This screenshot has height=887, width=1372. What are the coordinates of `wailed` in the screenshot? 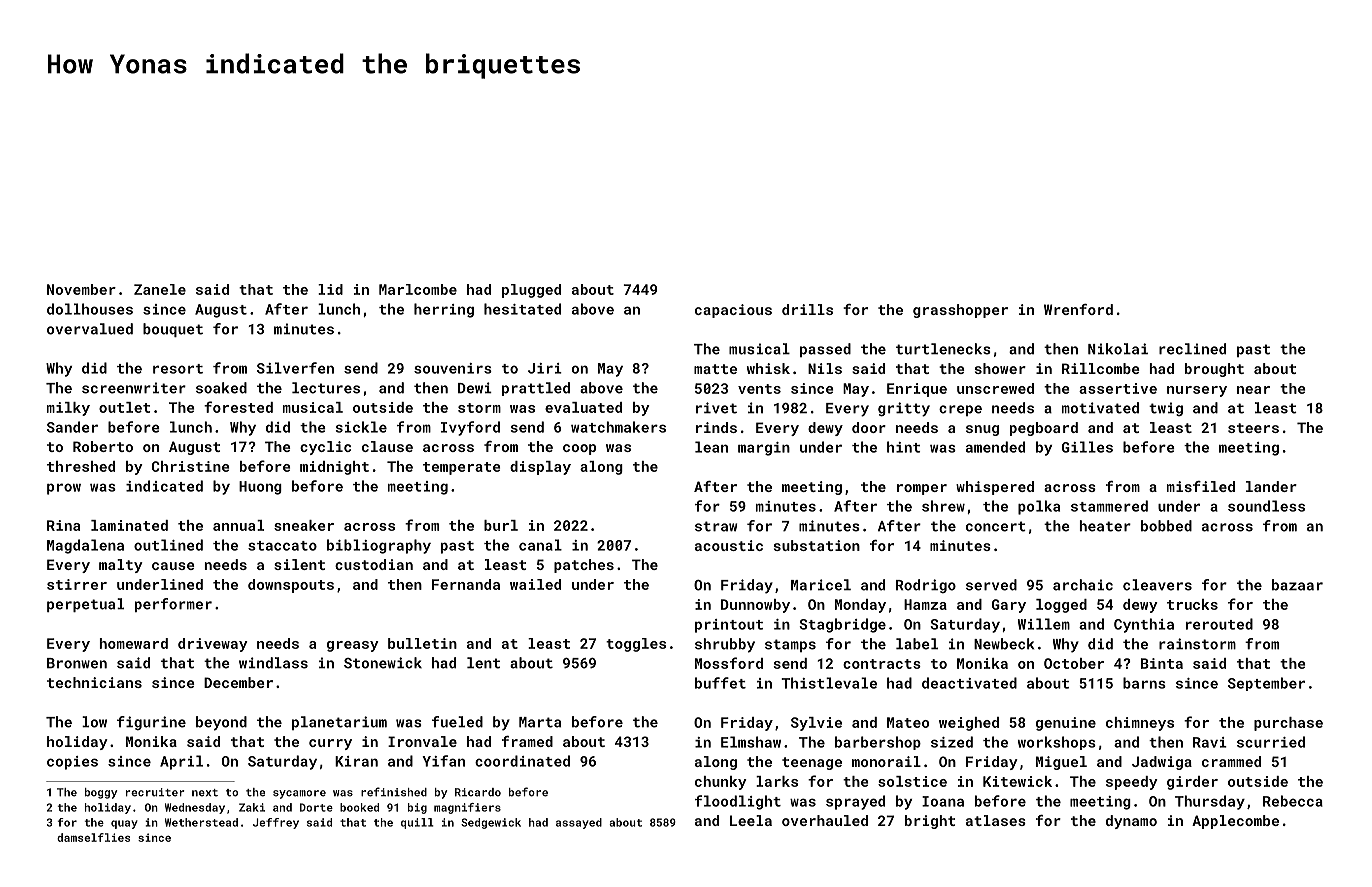 It's located at (535, 584).
